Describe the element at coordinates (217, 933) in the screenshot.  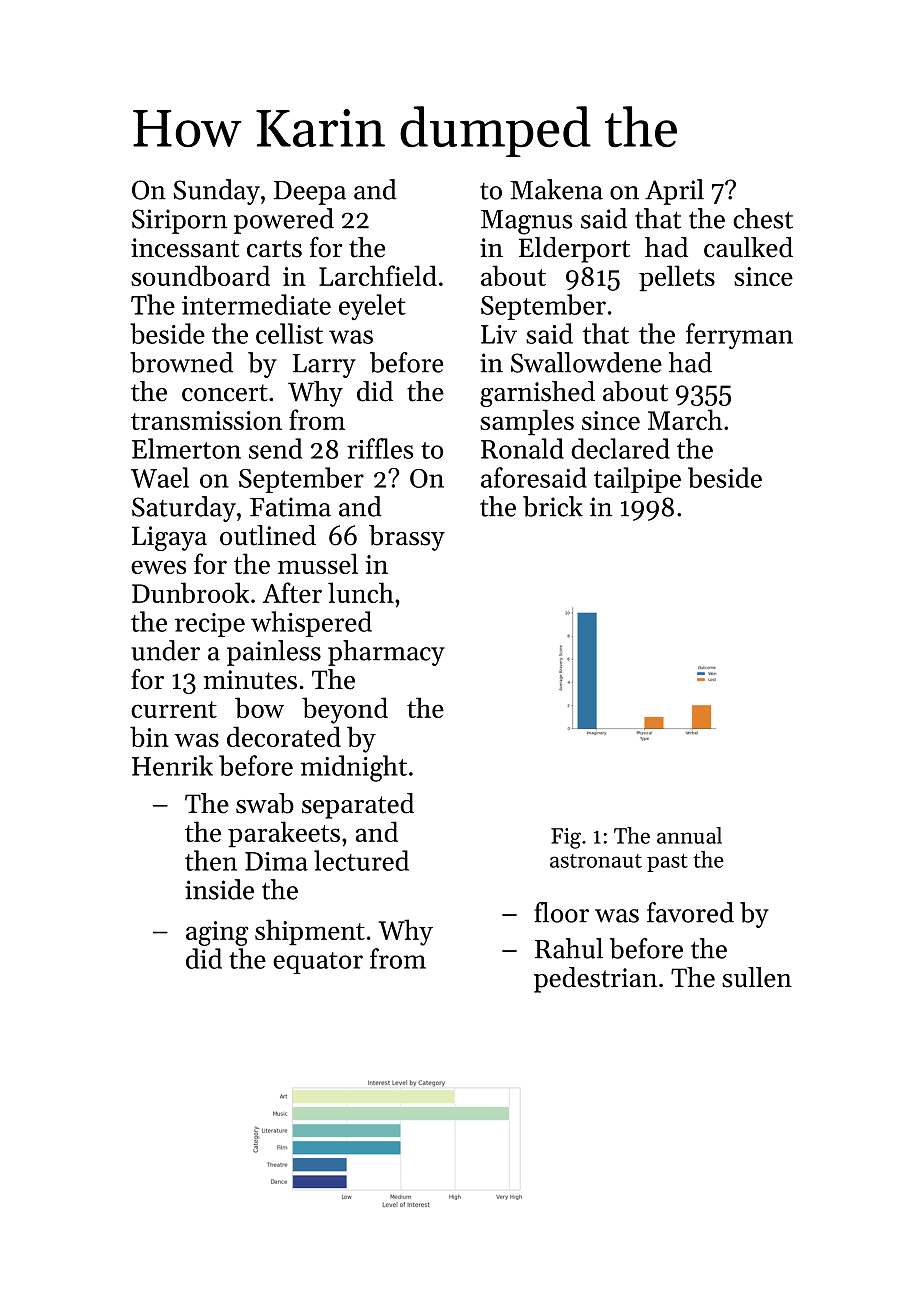
I see `aging` at that location.
